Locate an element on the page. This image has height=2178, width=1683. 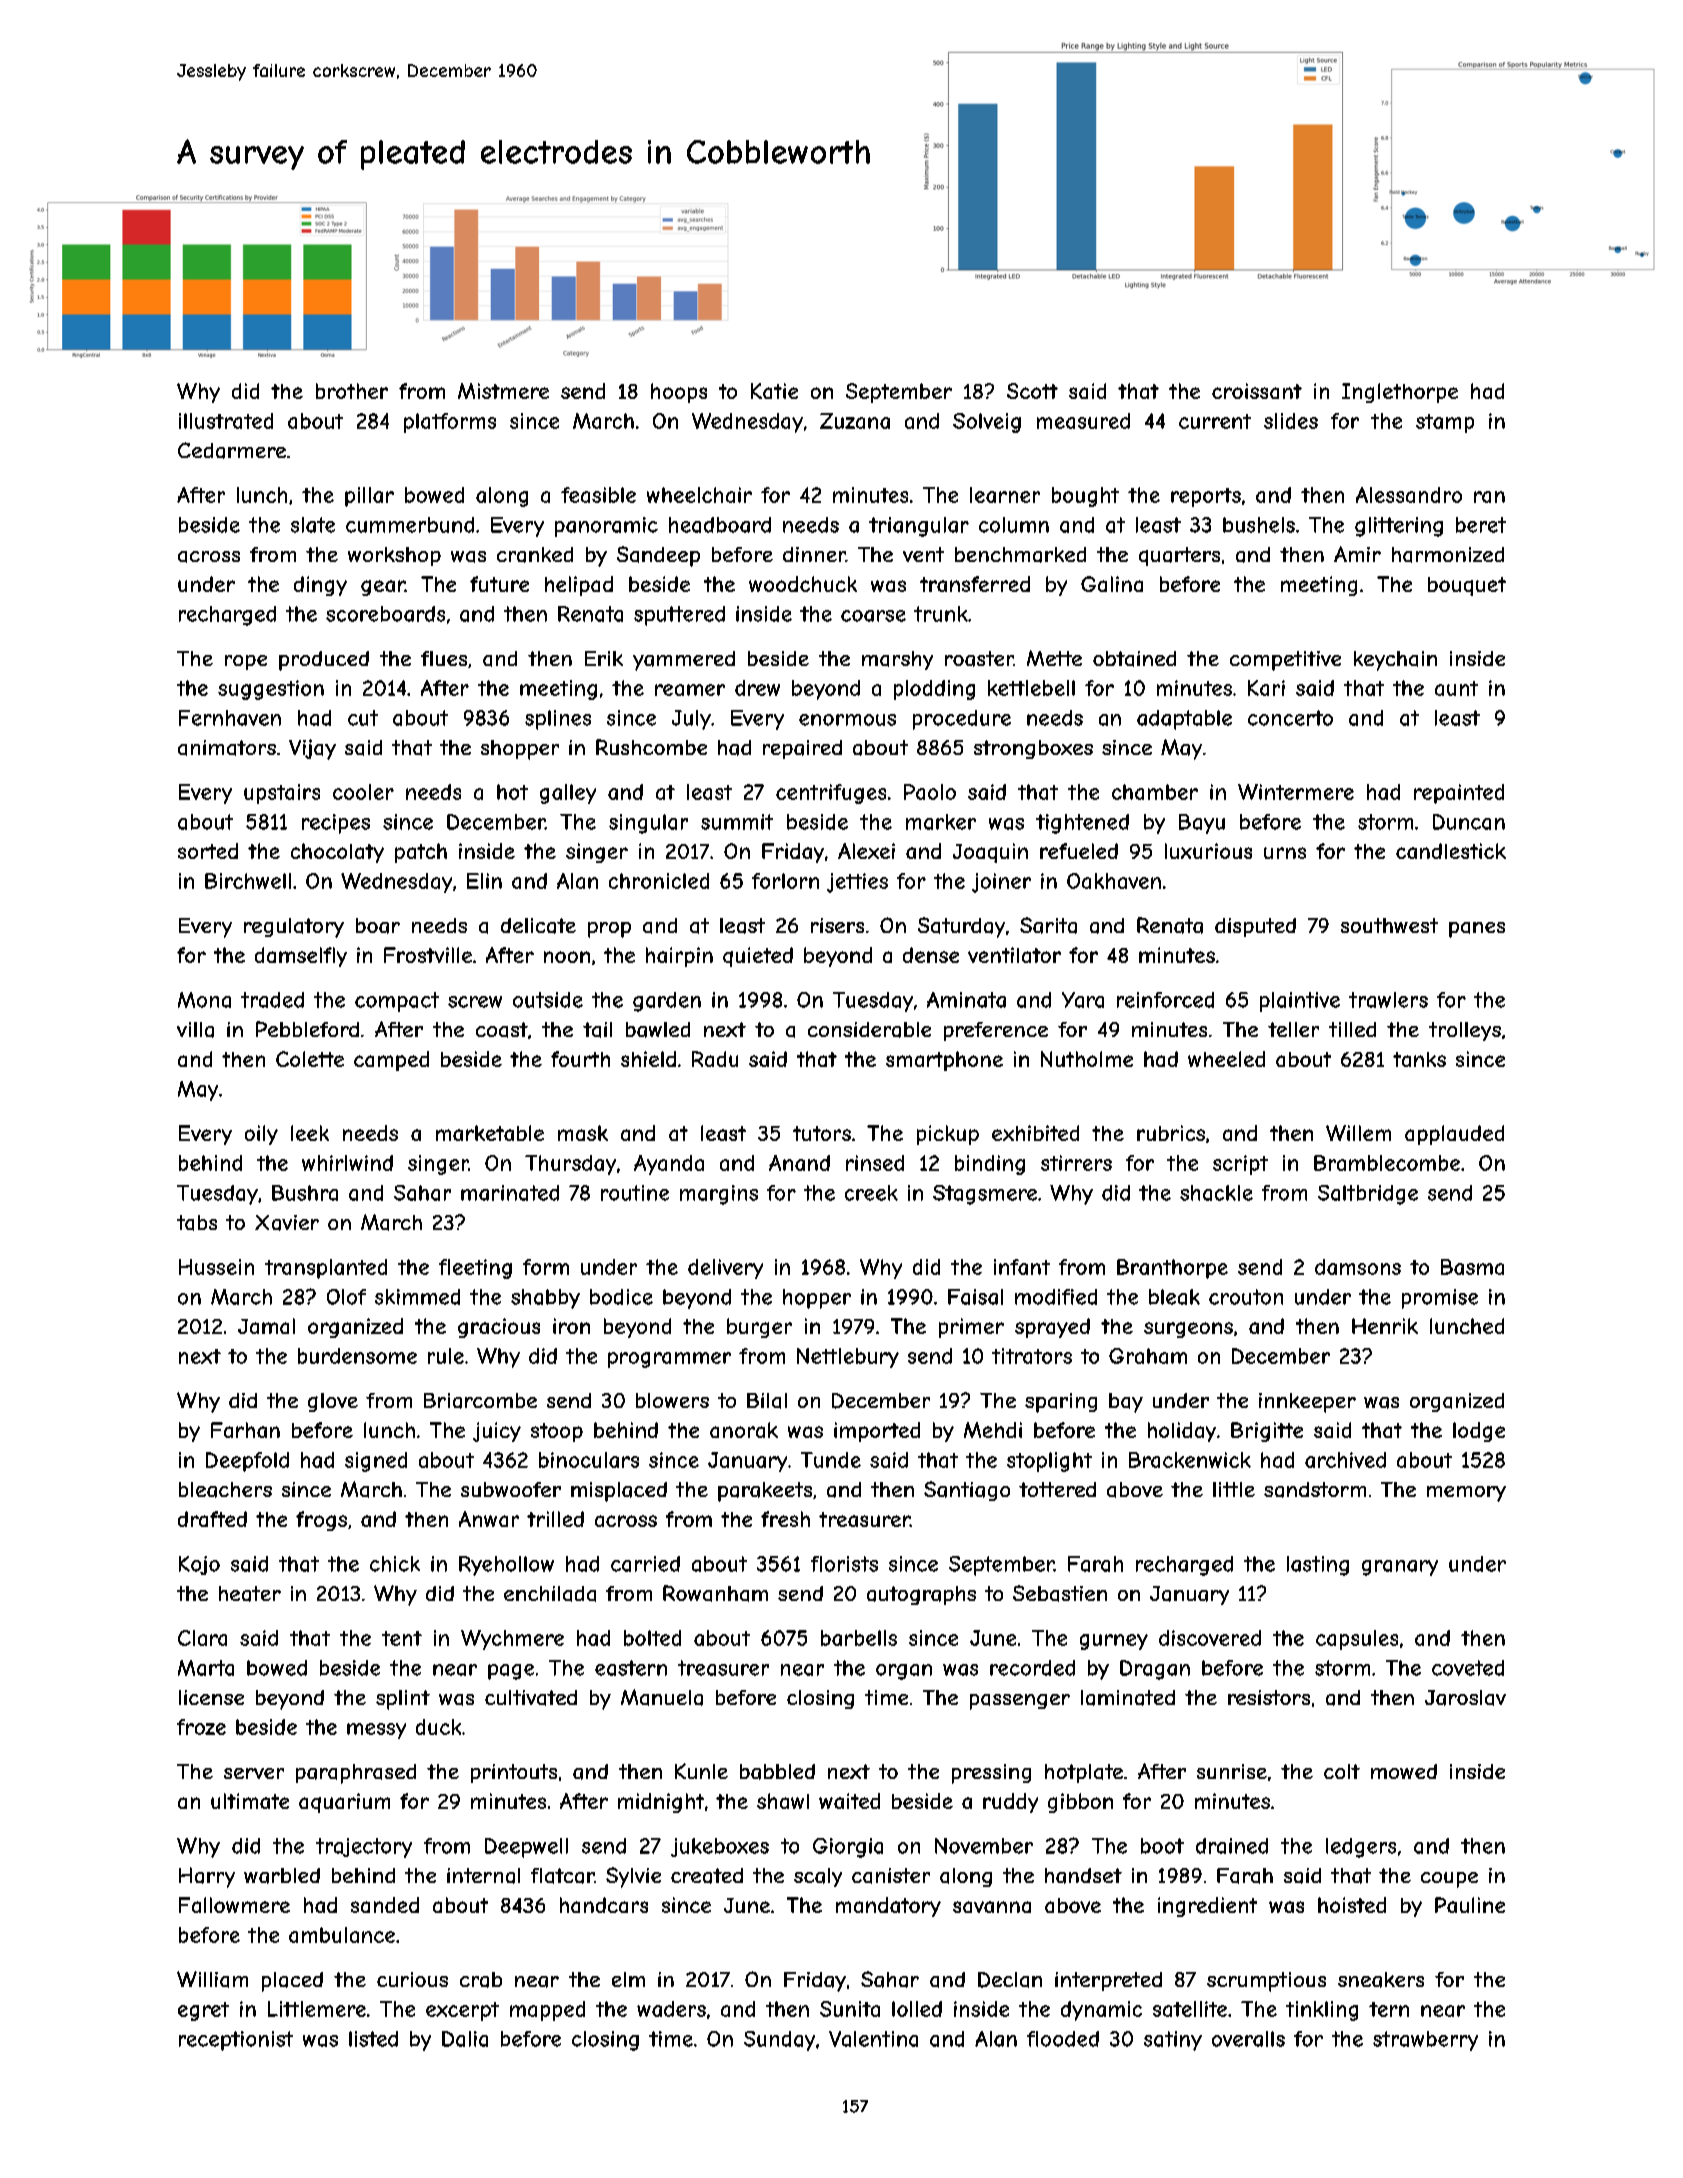
Dragan is located at coordinates (1155, 1670).
